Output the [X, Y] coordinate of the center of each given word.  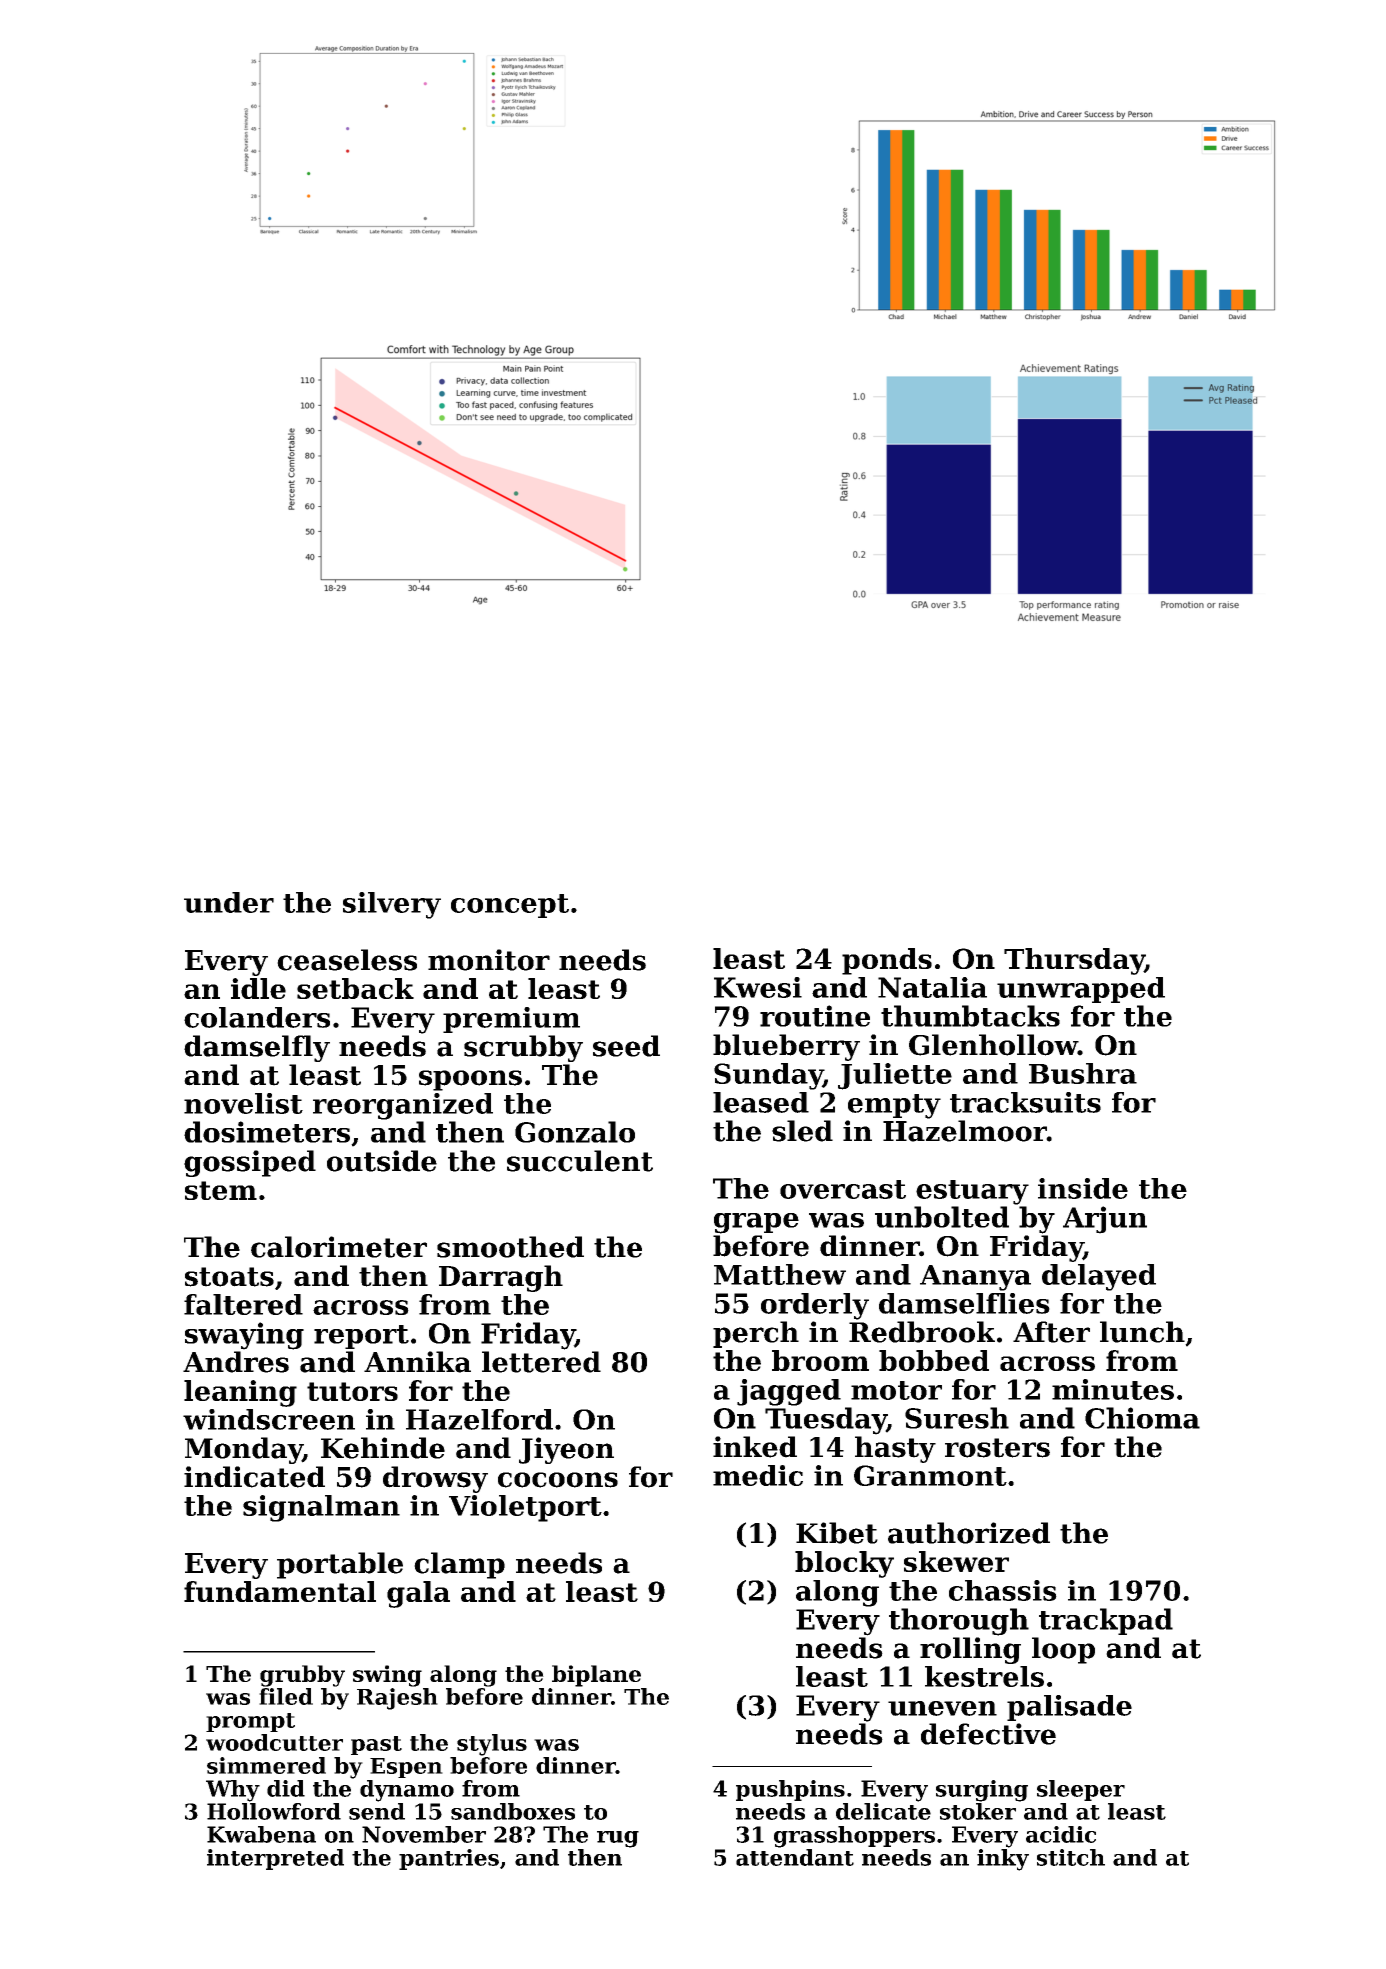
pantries [449, 1859]
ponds [887, 961]
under [229, 902]
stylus [492, 1745]
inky [1003, 1860]
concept [510, 906]
